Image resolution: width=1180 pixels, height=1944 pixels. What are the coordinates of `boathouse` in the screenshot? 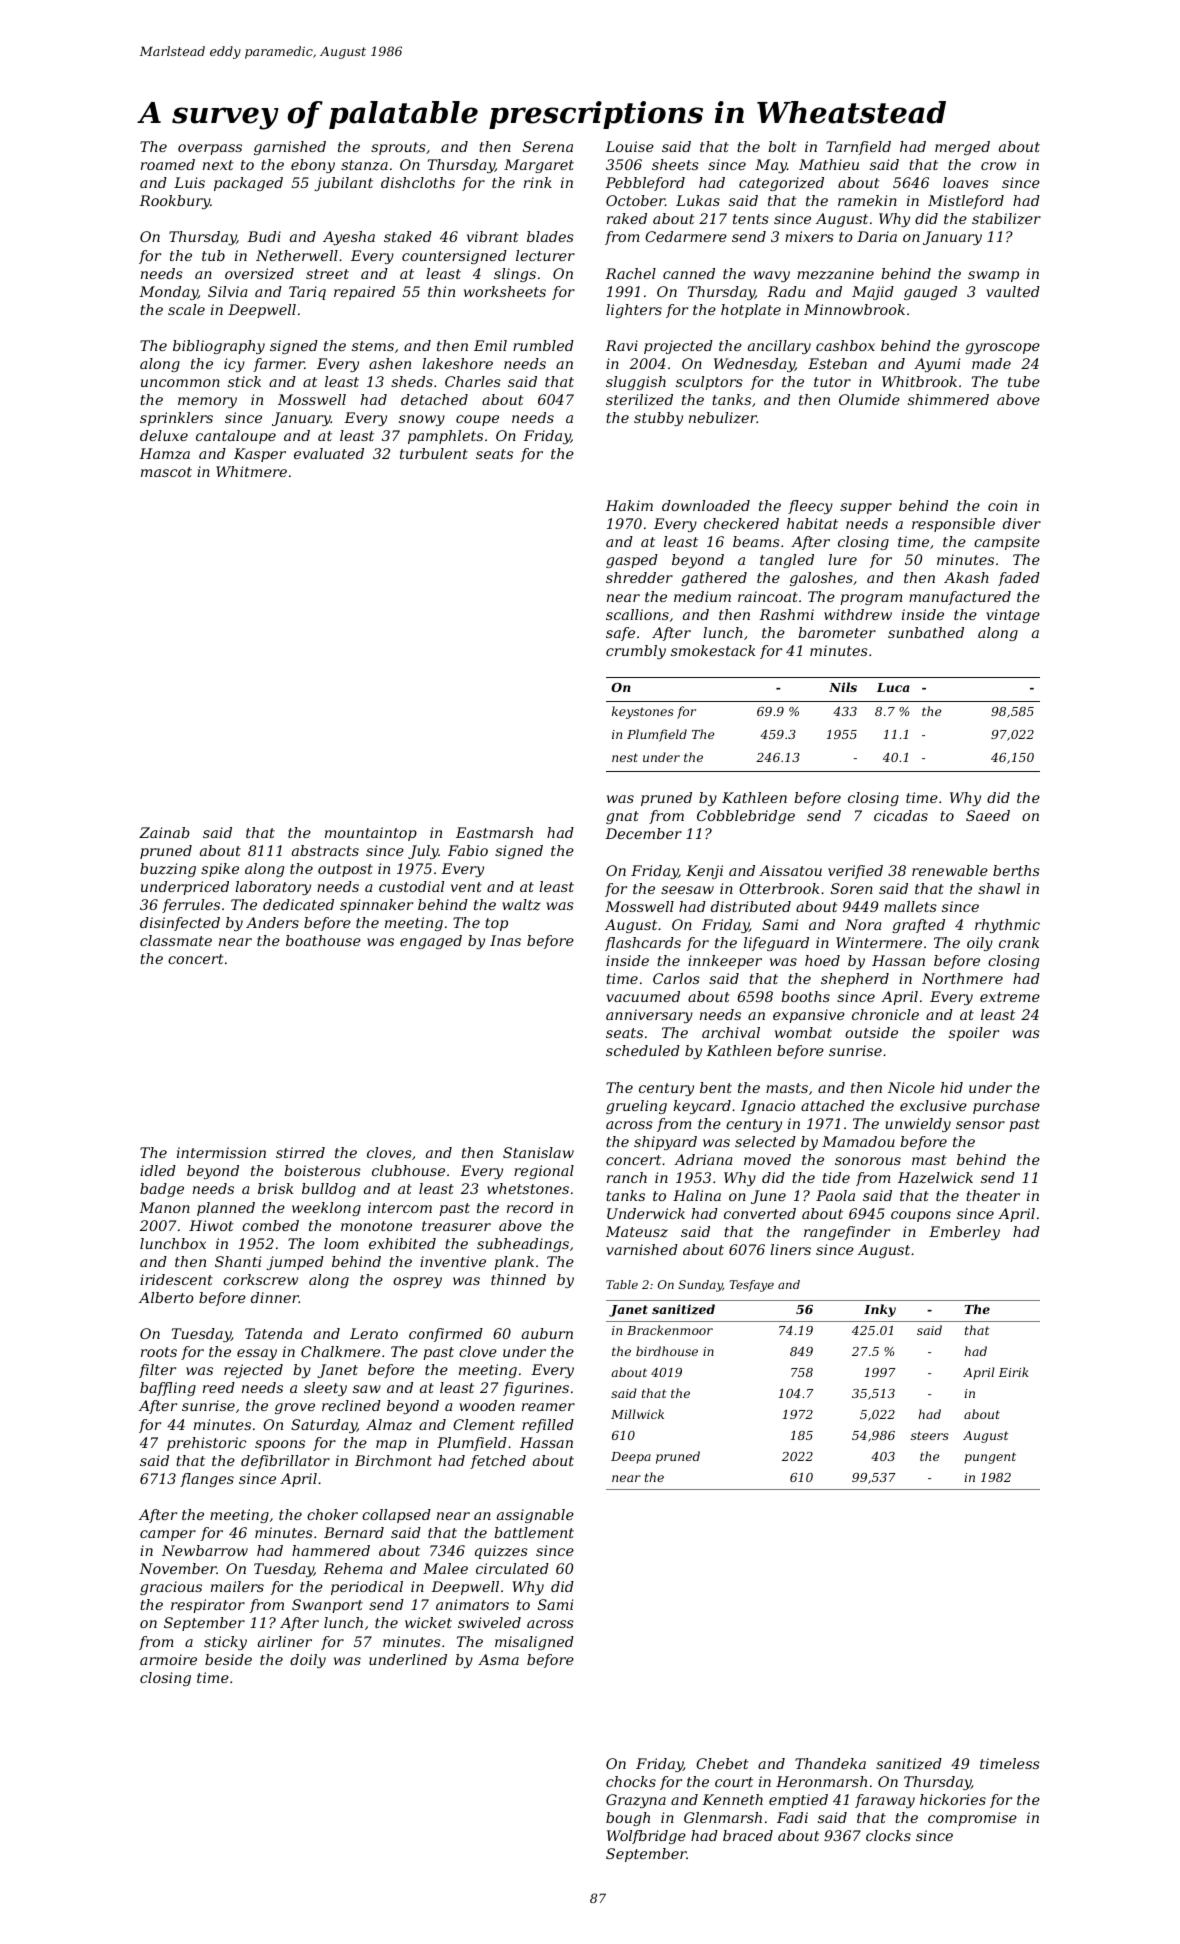 It's located at (323, 940).
